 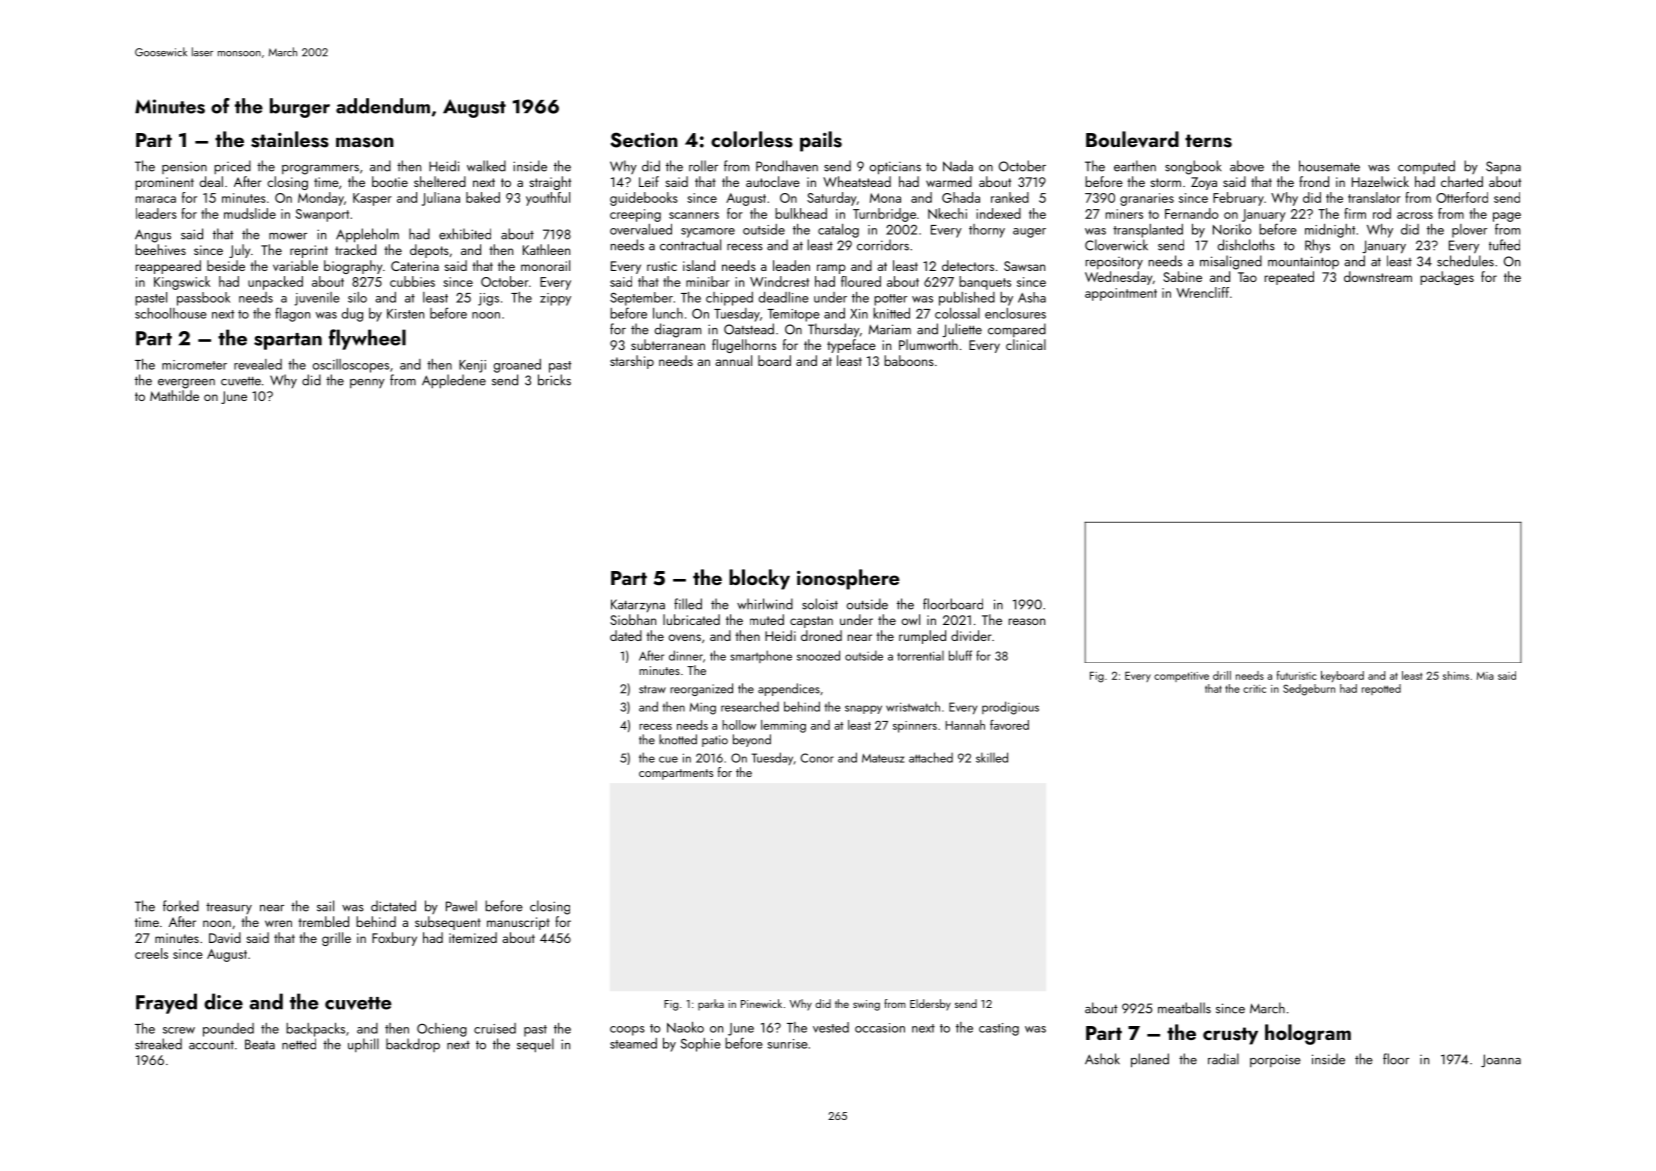 What do you see at coordinates (1456, 675) in the page?
I see `shims` at bounding box center [1456, 675].
